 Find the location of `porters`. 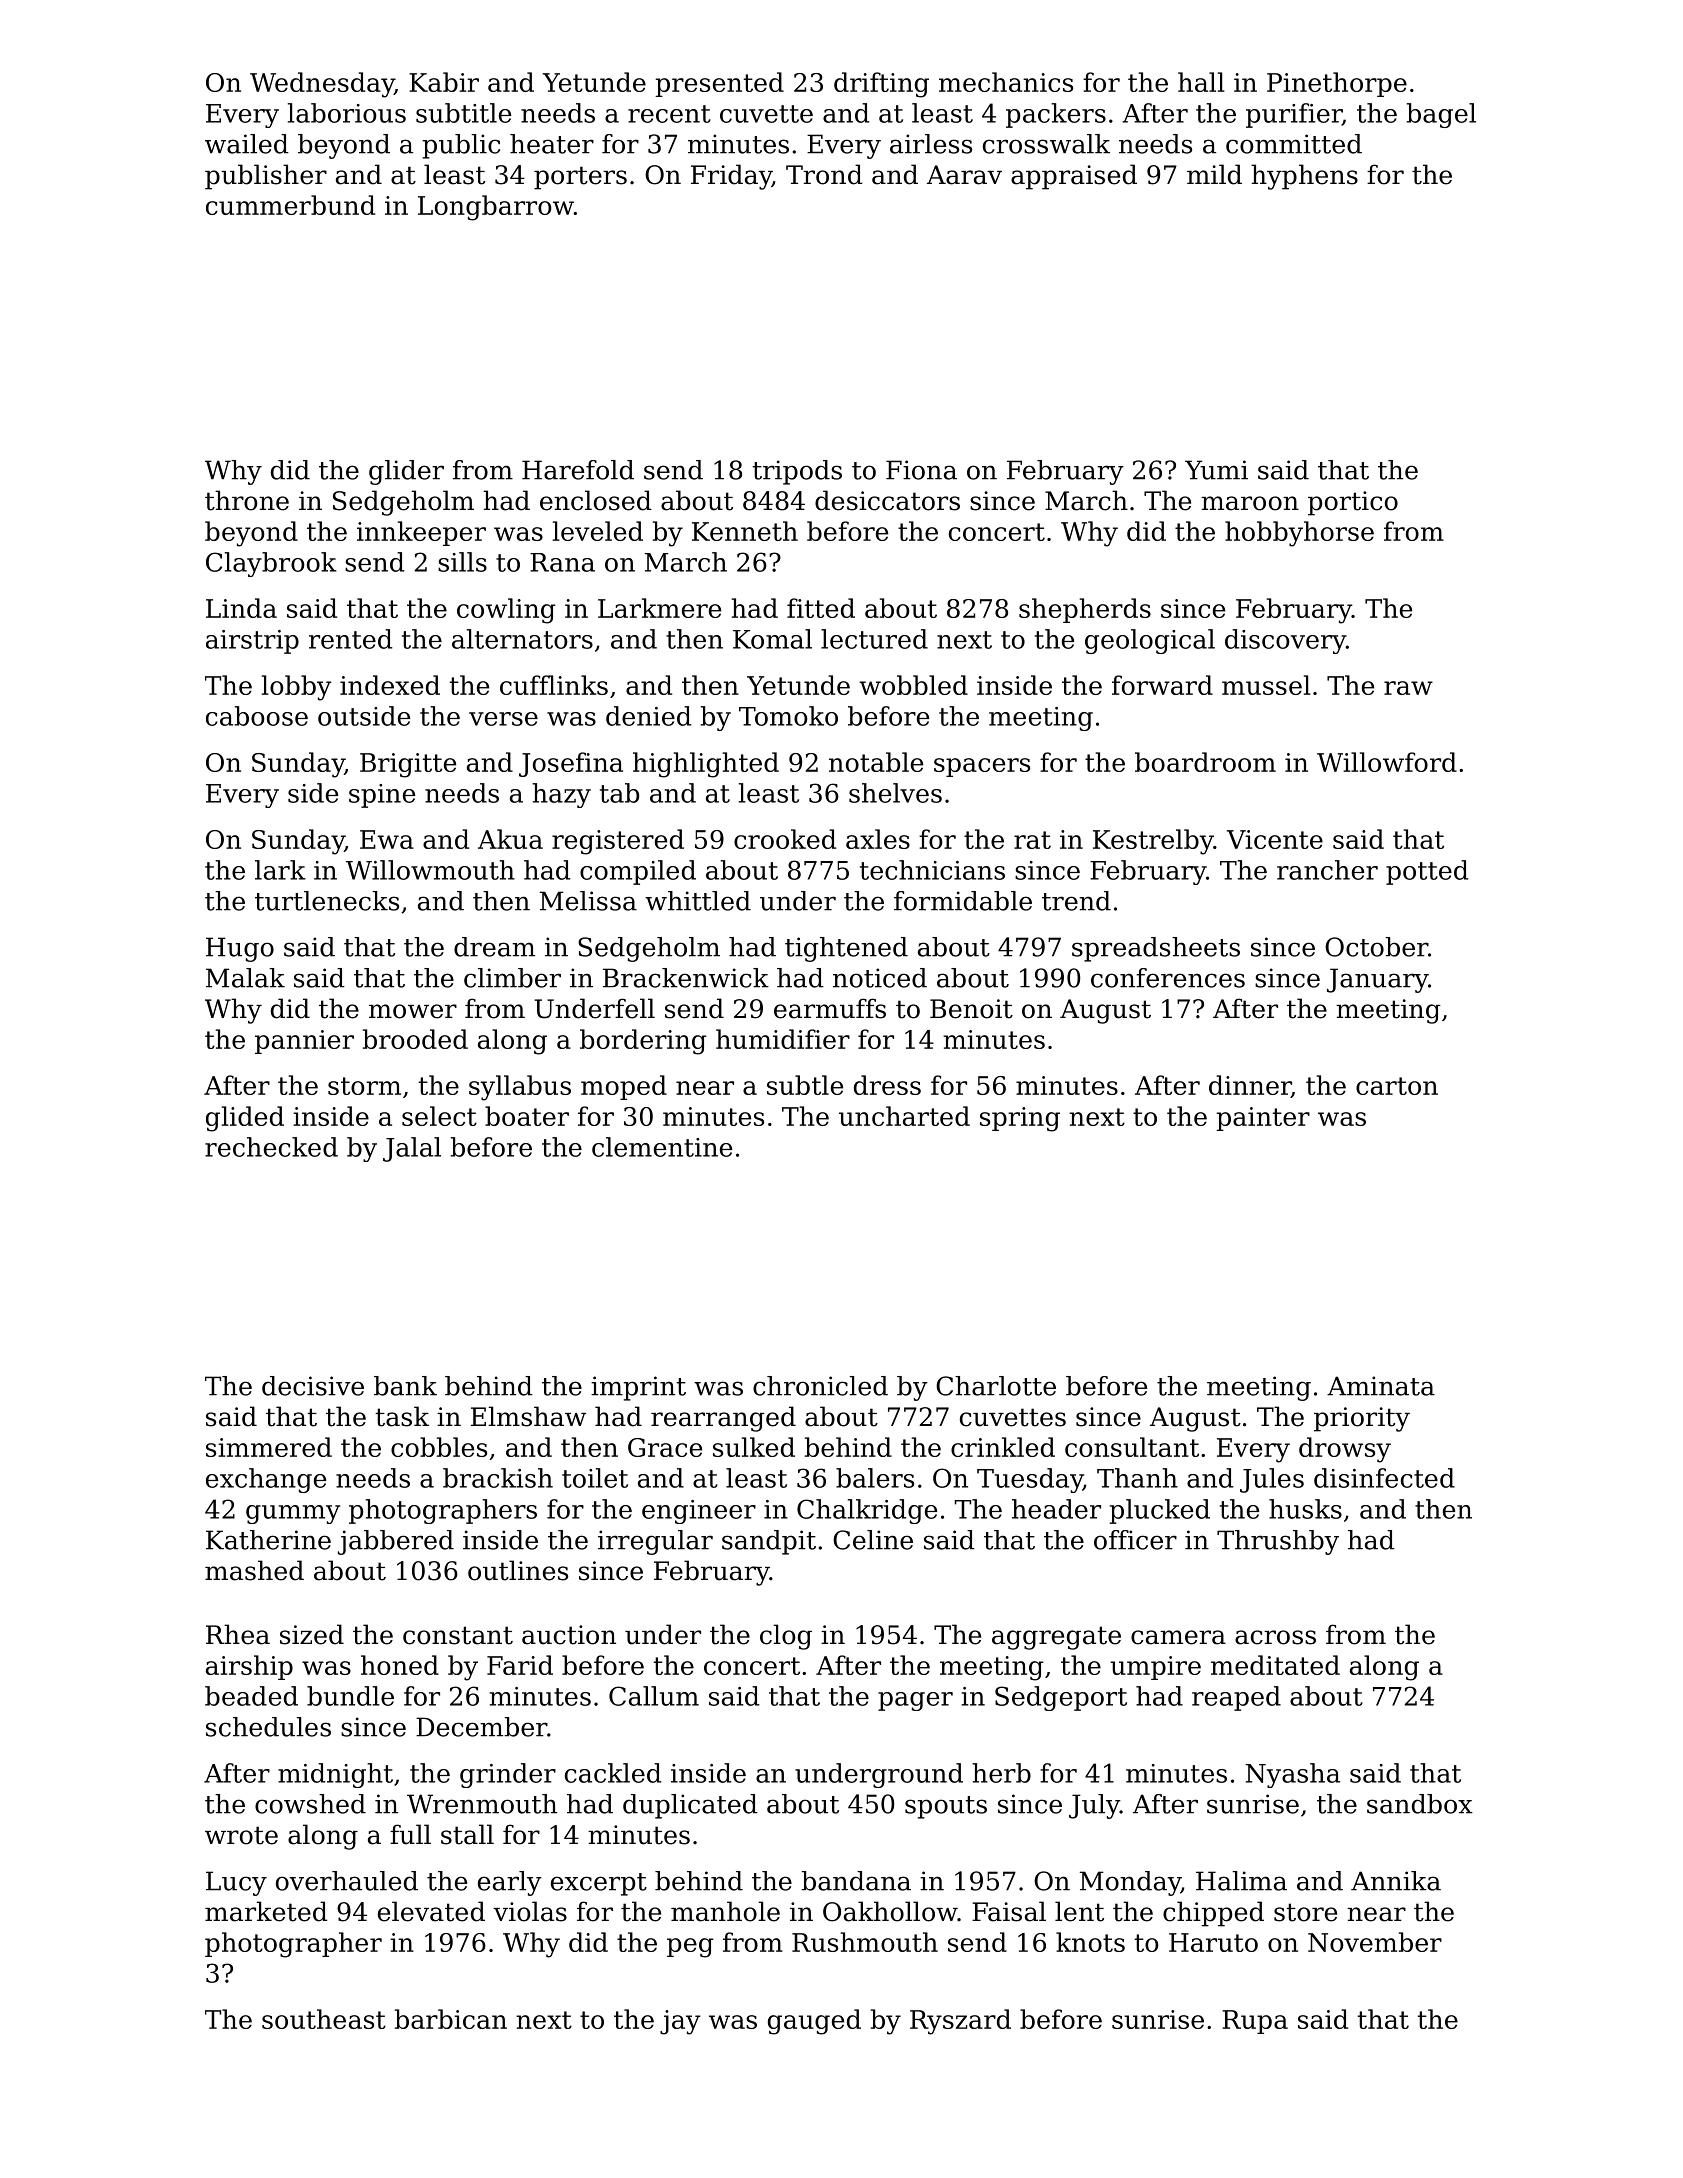

porters is located at coordinates (580, 178).
